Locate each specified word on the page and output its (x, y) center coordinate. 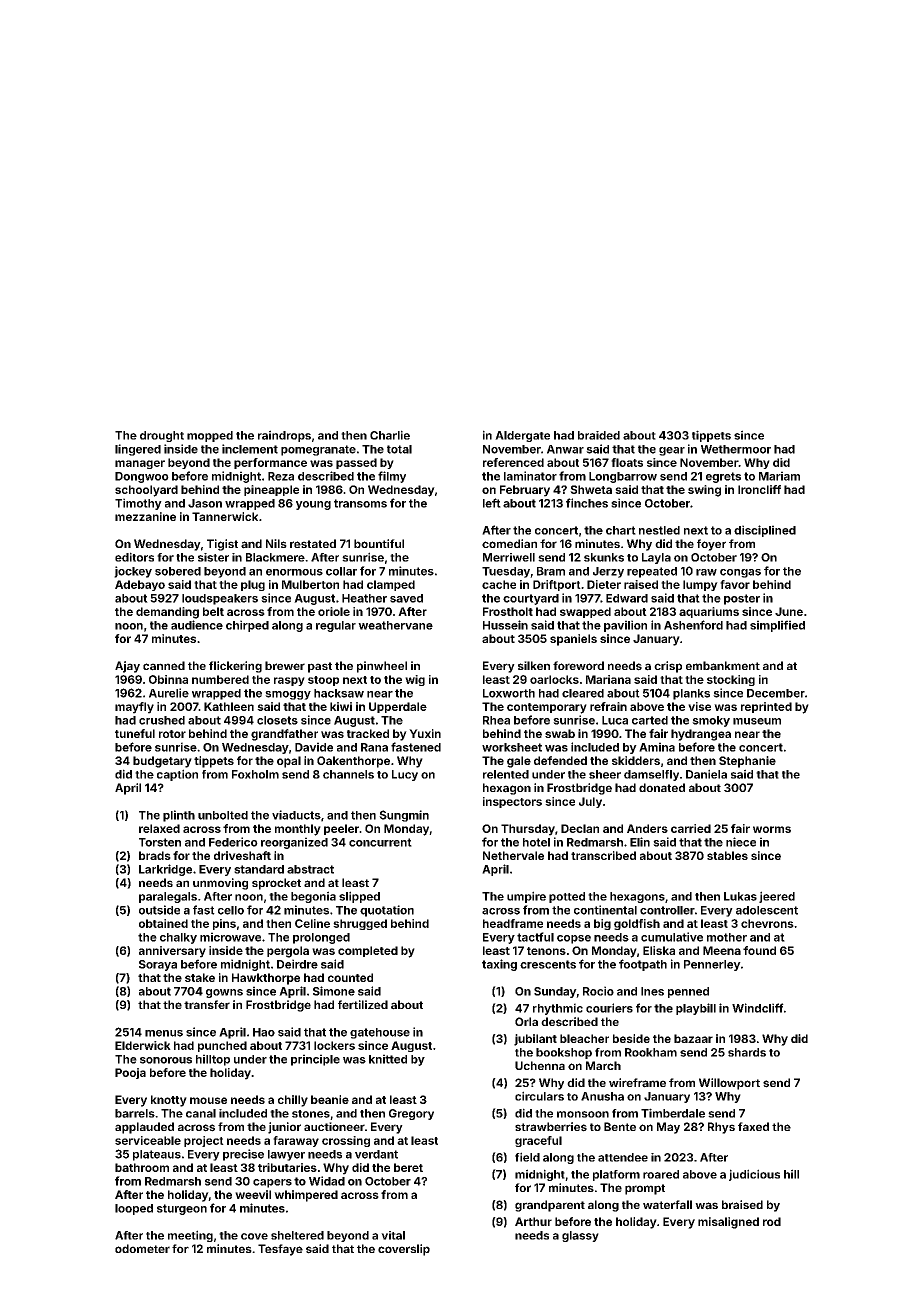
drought (162, 436)
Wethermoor (736, 449)
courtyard (531, 599)
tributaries (287, 1167)
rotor (172, 734)
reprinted (766, 707)
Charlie (390, 435)
